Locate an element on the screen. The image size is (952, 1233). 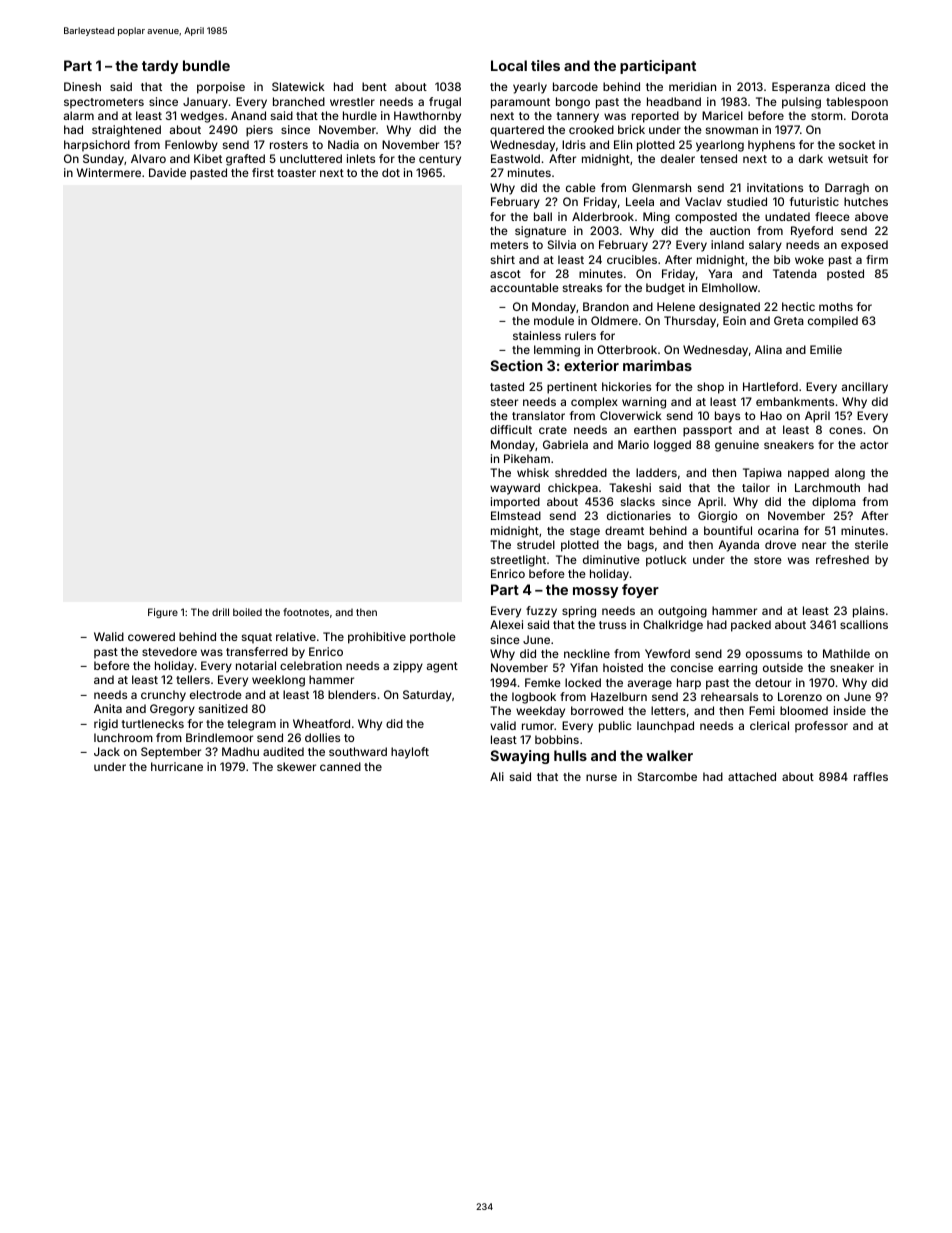
bundle is located at coordinates (206, 65).
